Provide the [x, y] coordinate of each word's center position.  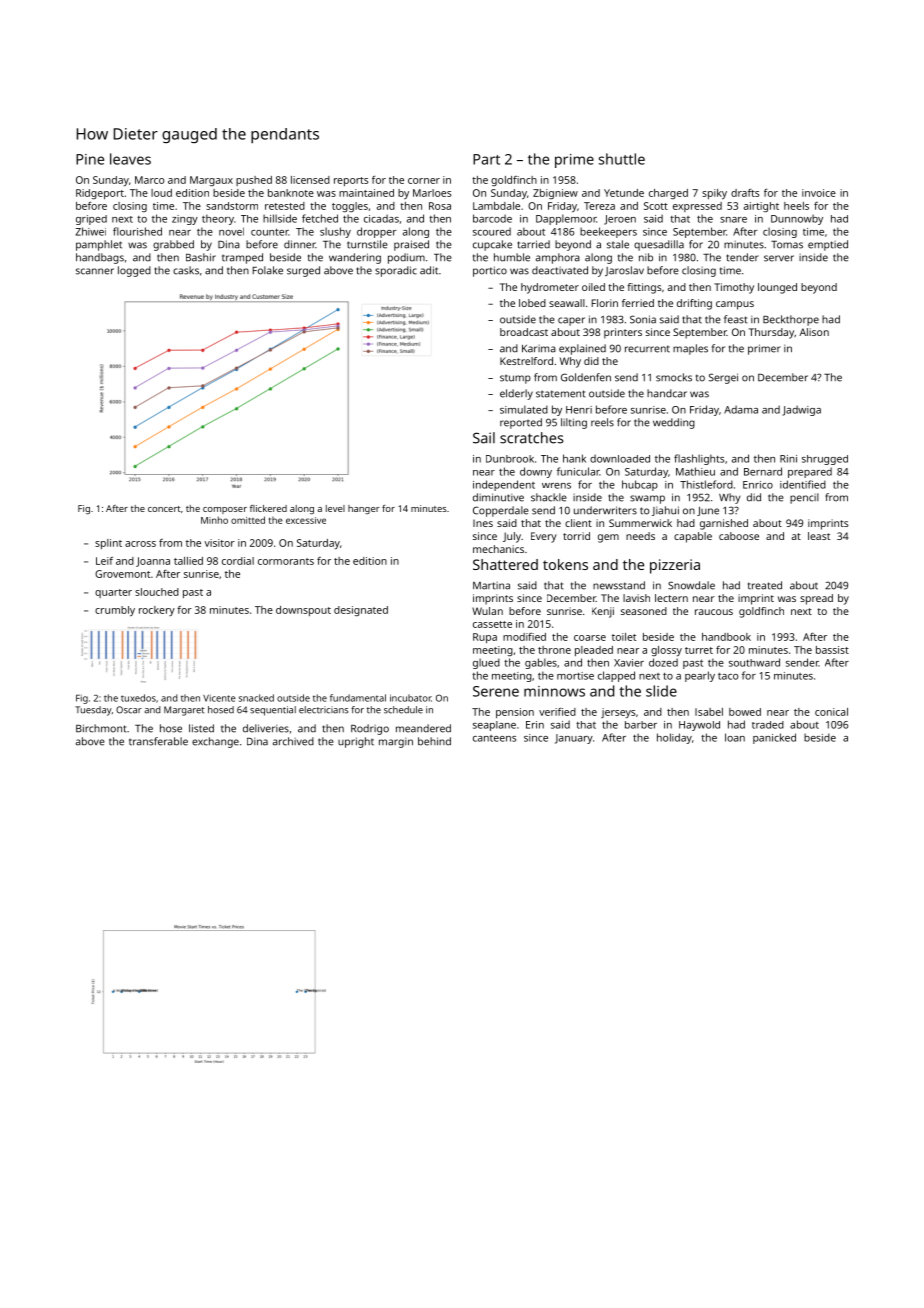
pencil [804, 498]
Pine [90, 159]
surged [303, 271]
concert [164, 509]
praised [411, 245]
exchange [215, 742]
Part [486, 159]
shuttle [622, 159]
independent [504, 485]
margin [396, 743]
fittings [644, 288]
